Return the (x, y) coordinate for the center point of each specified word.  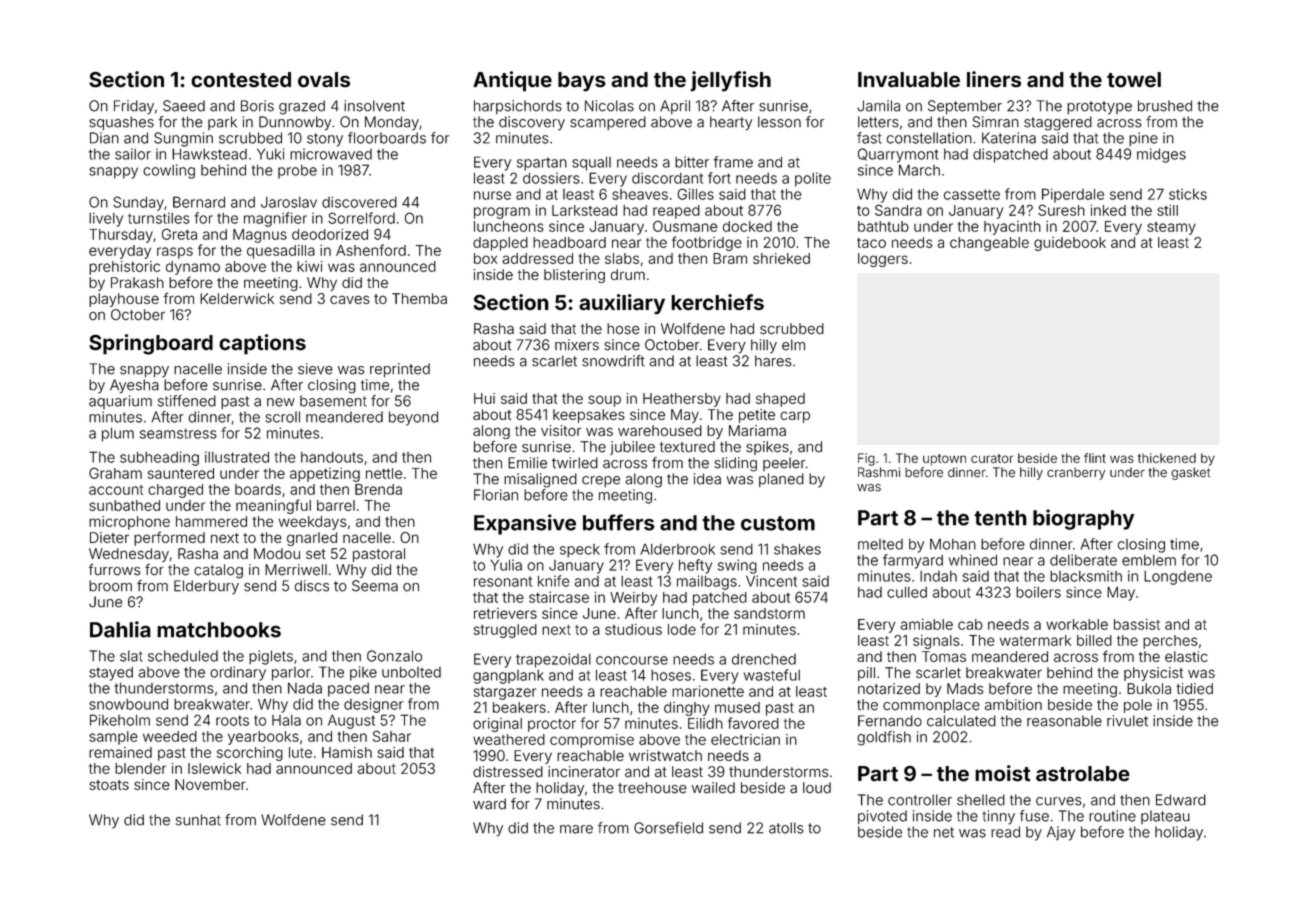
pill (866, 674)
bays (582, 82)
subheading (159, 458)
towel (1134, 80)
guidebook (1070, 244)
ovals (324, 80)
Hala (286, 720)
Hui (484, 398)
